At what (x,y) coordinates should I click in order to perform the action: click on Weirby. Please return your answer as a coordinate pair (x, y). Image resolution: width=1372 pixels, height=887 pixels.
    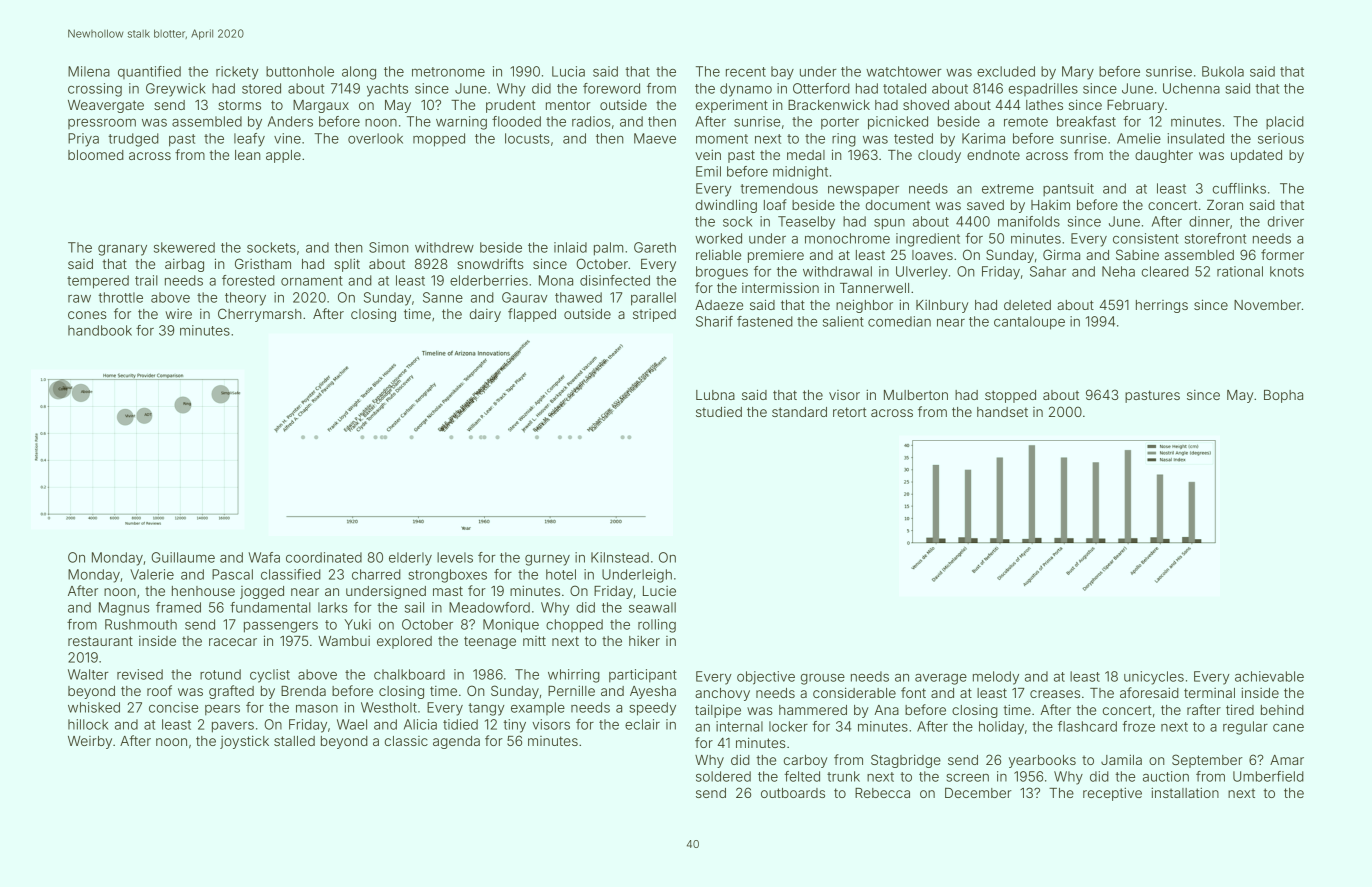
    Looking at the image, I should click on (90, 742).
